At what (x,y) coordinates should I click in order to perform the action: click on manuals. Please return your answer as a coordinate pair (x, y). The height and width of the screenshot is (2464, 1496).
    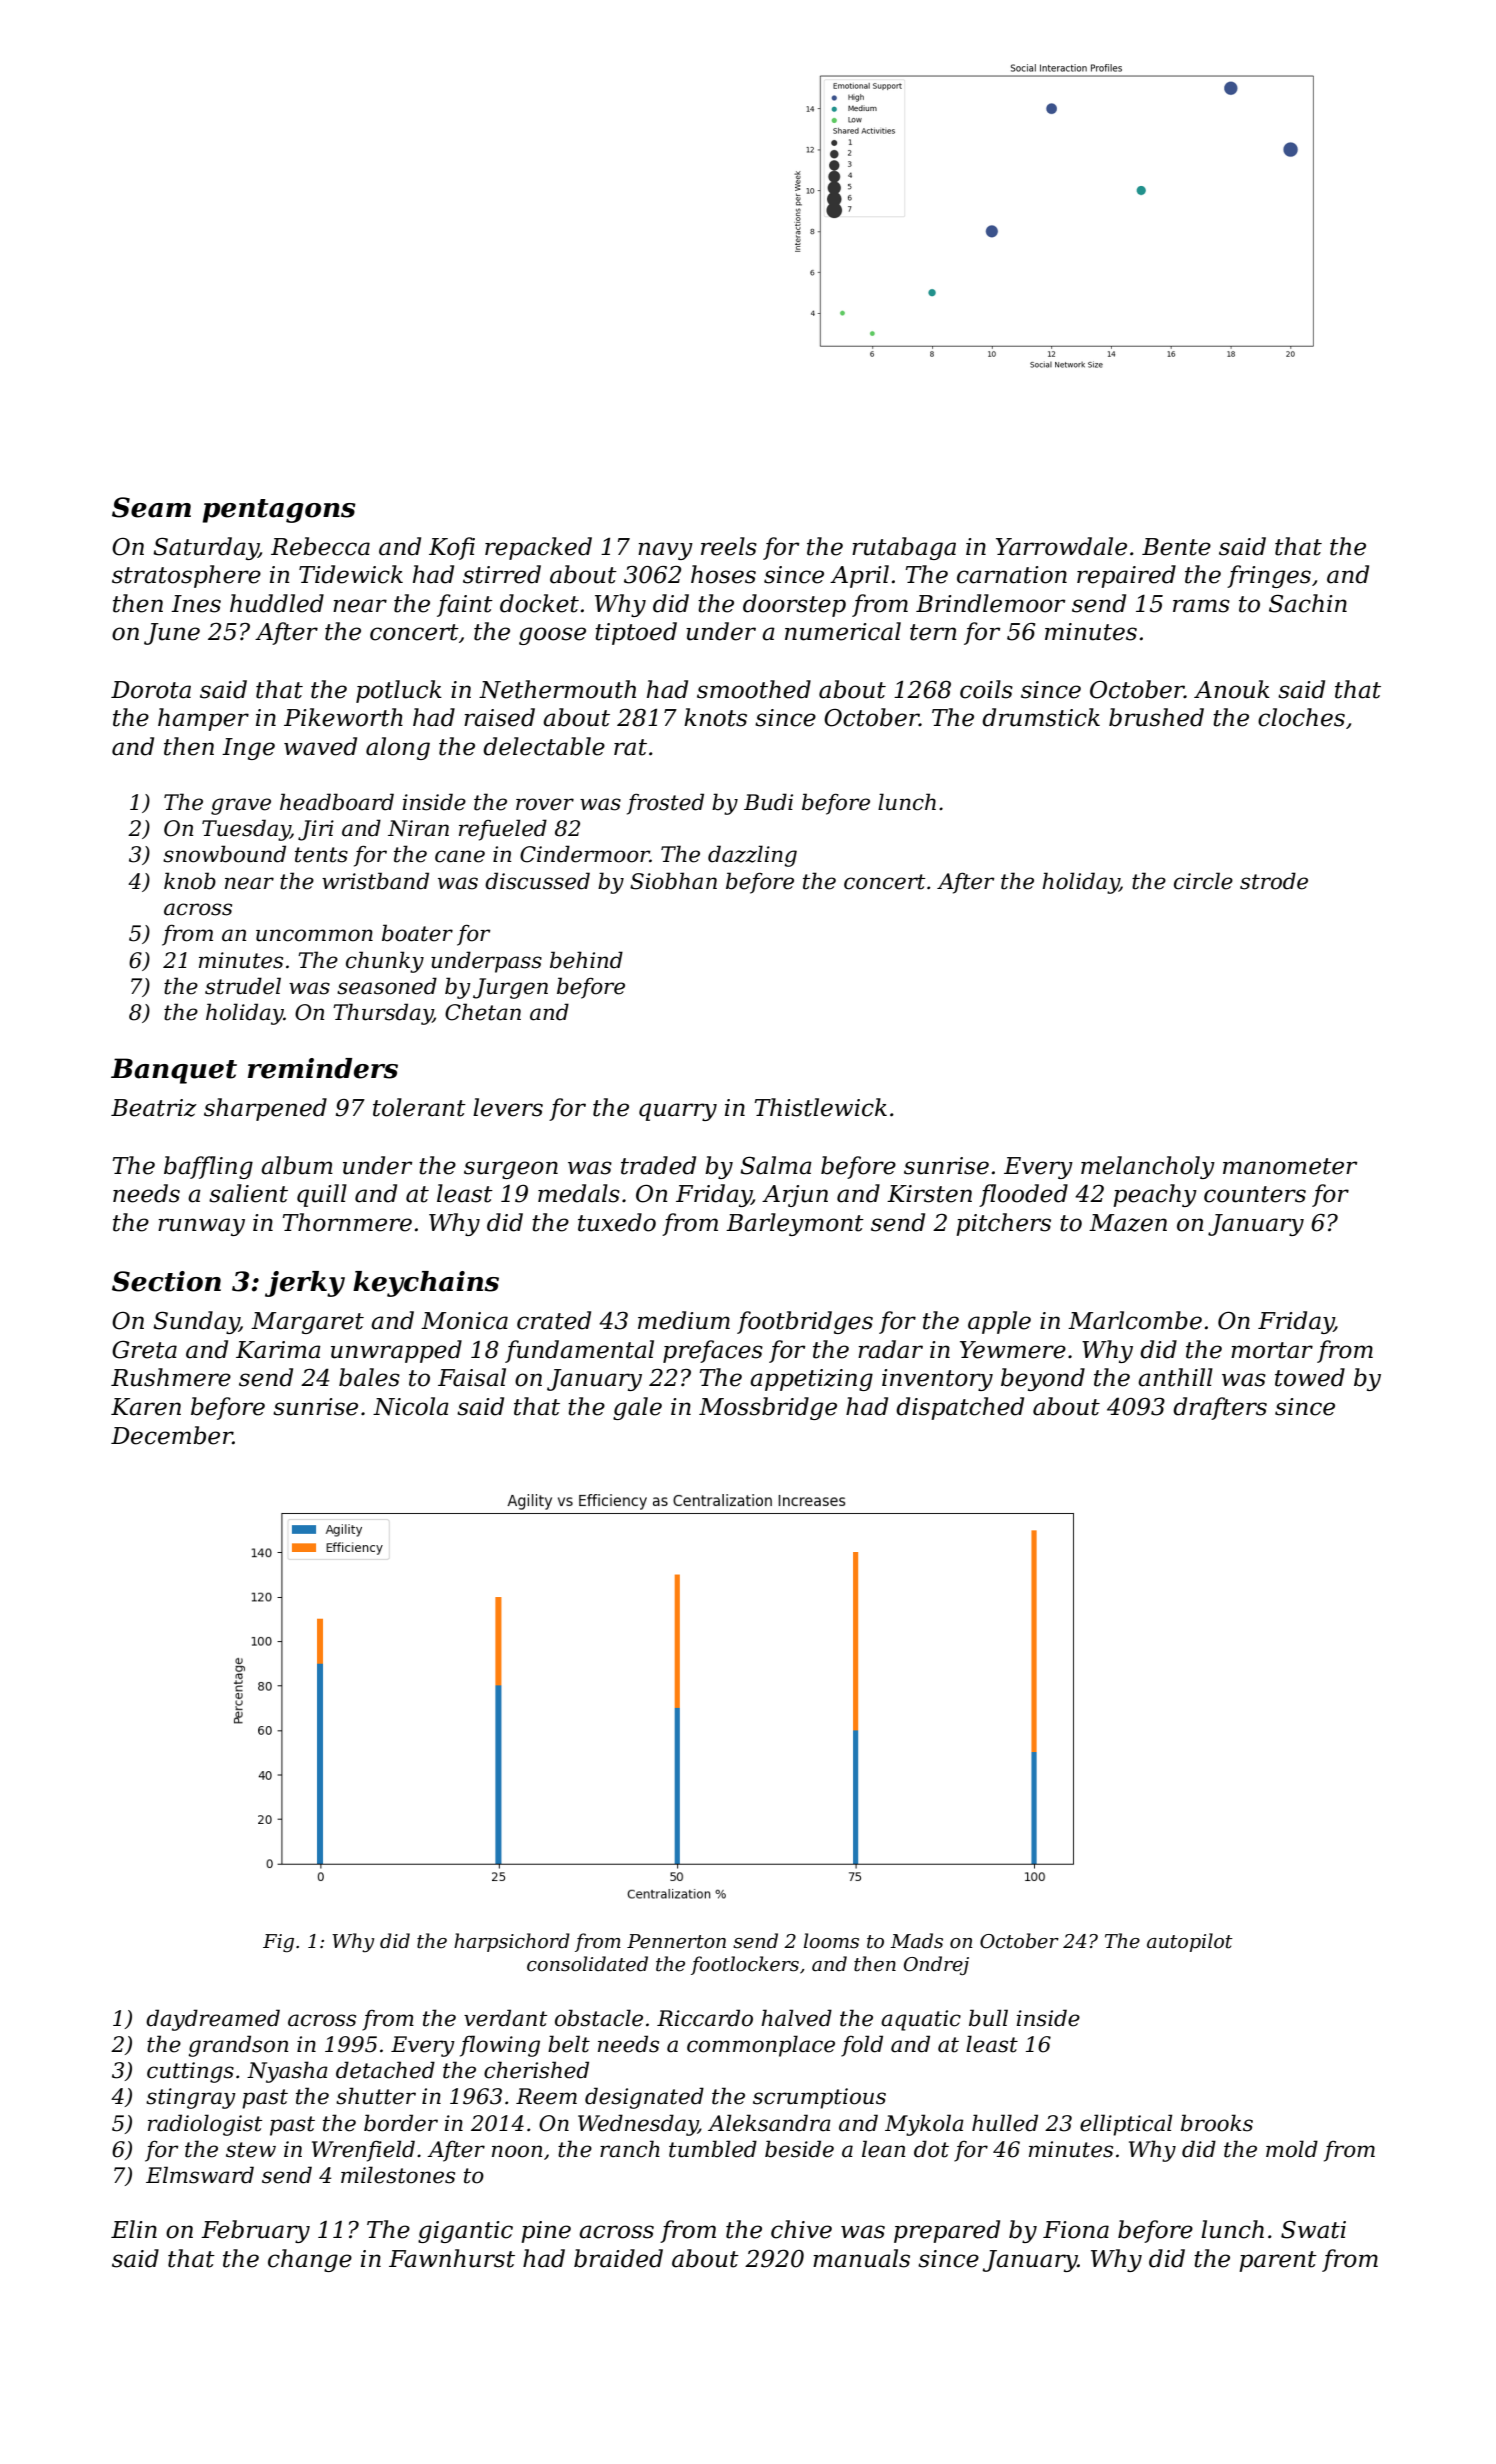
    Looking at the image, I should click on (861, 2258).
